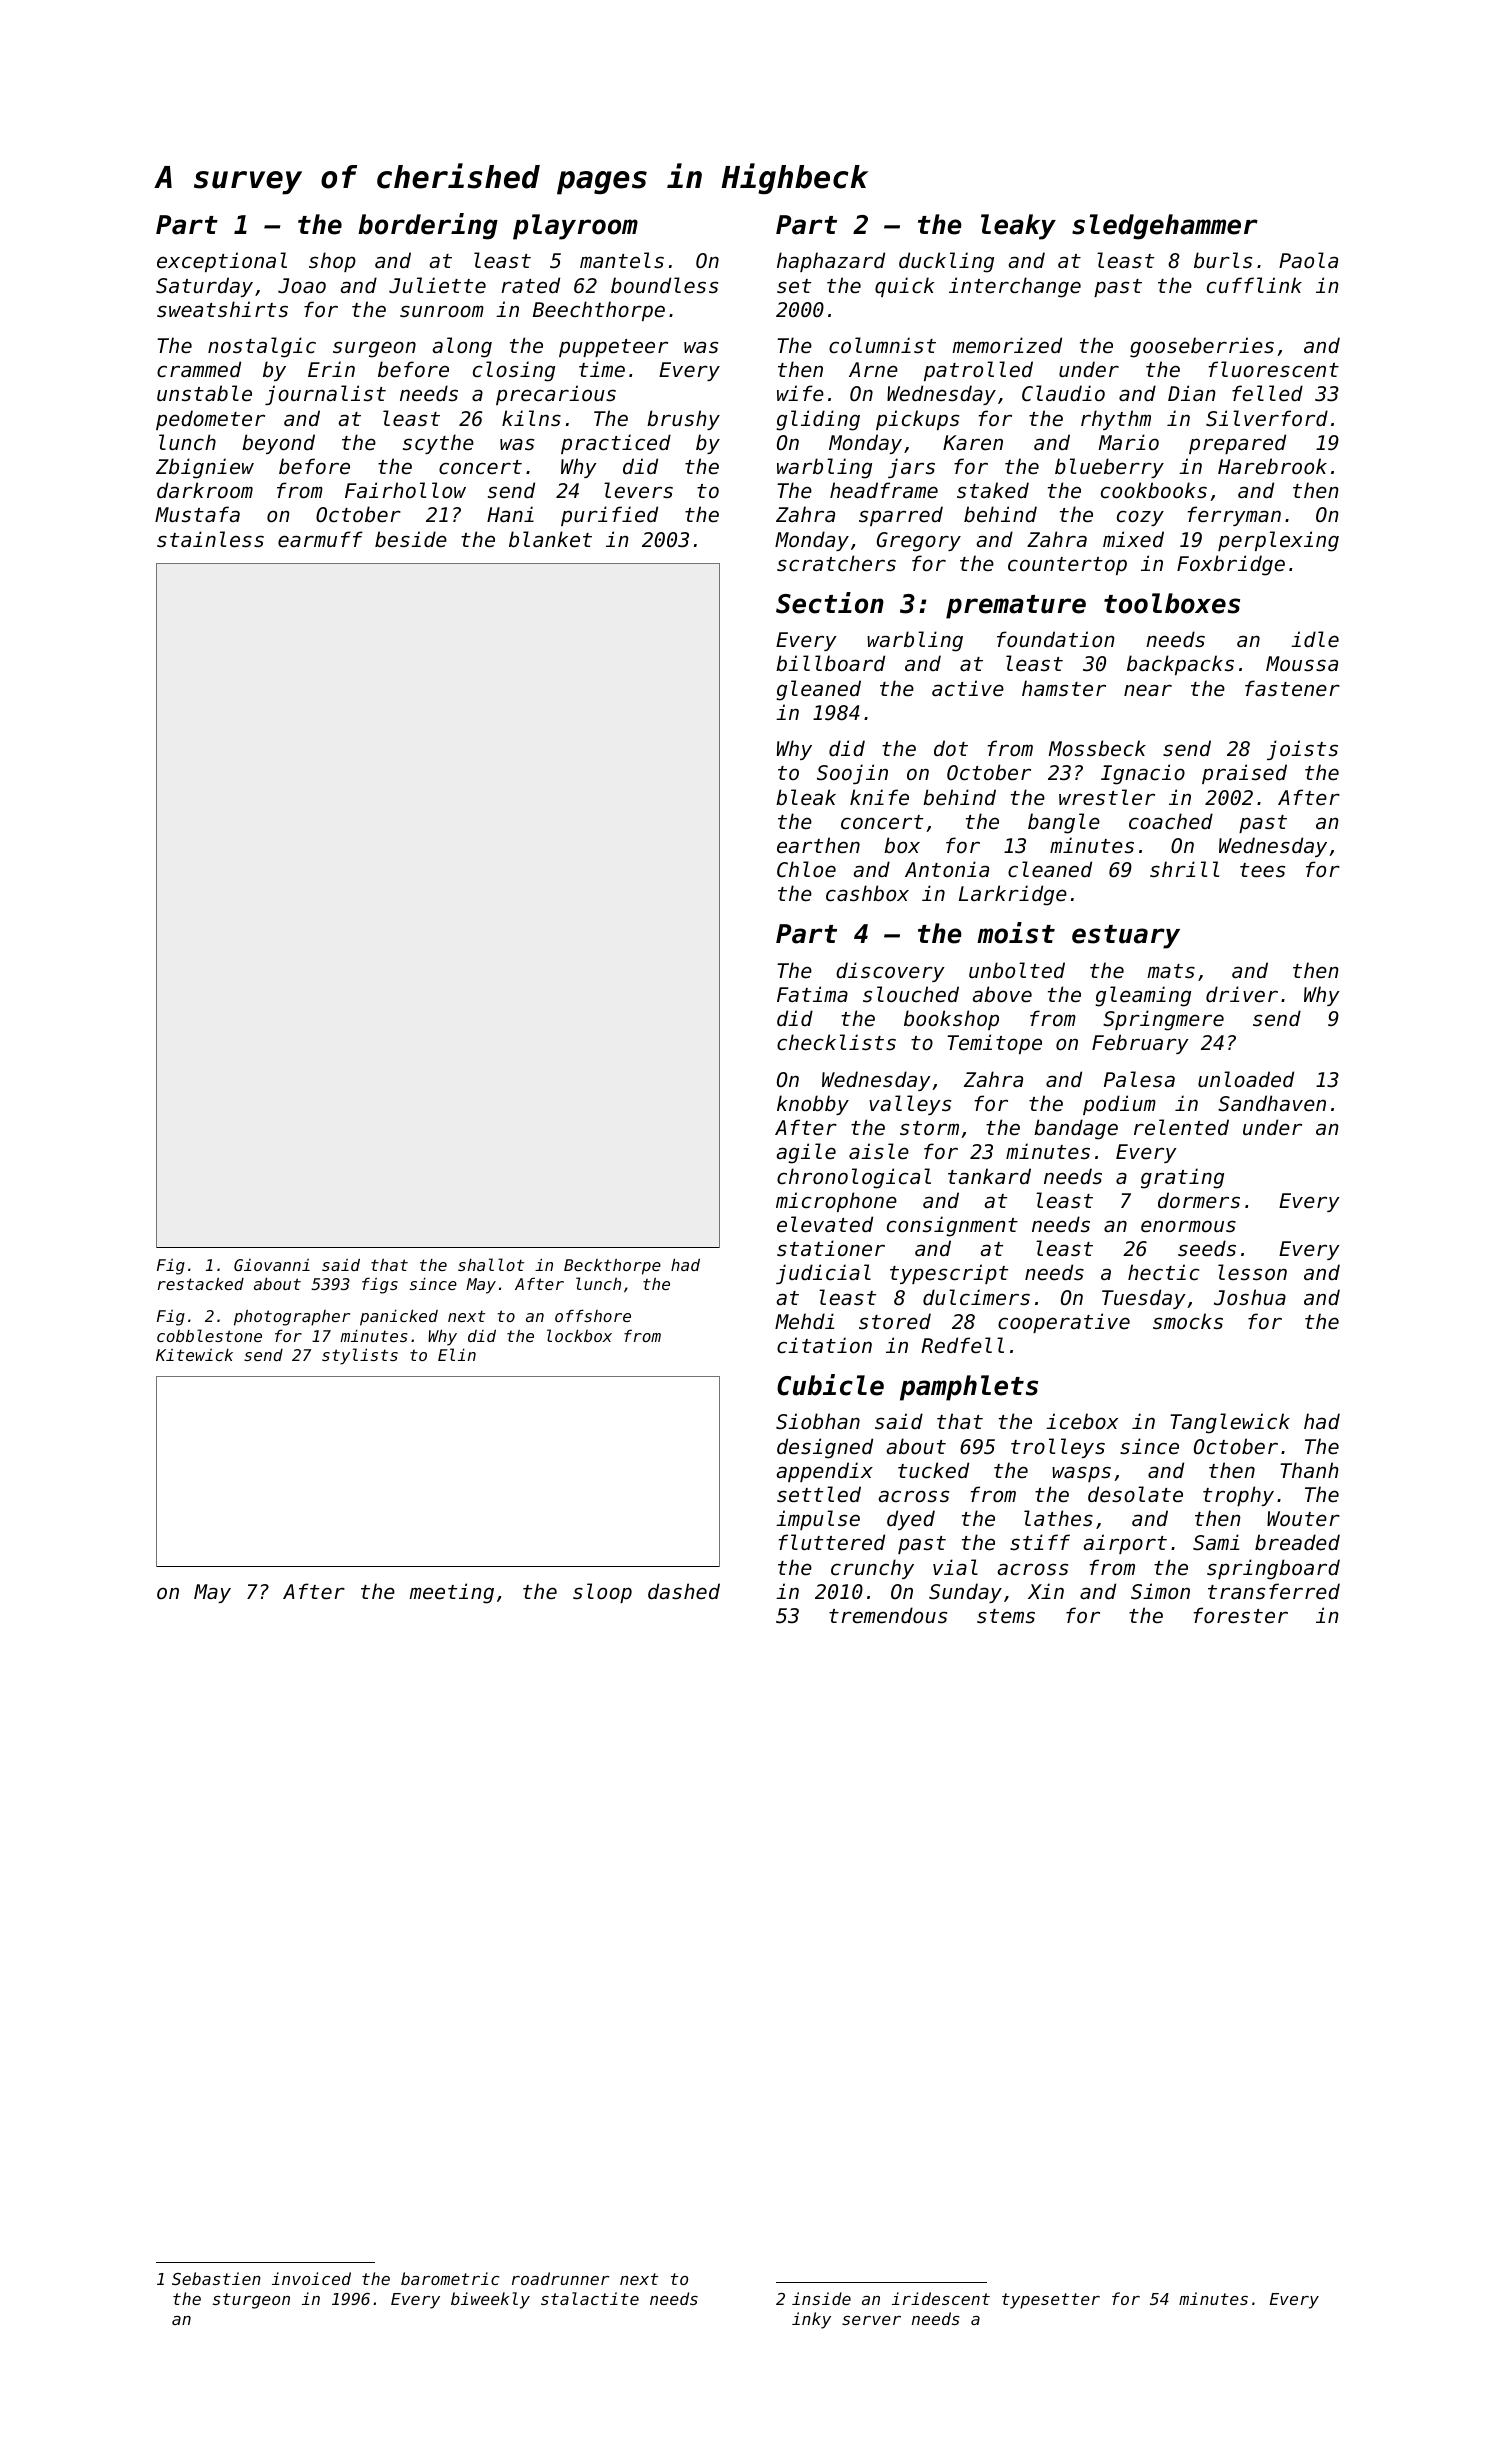 This screenshot has height=2464, width=1496. Describe the element at coordinates (811, 2320) in the screenshot. I see `inky` at that location.
